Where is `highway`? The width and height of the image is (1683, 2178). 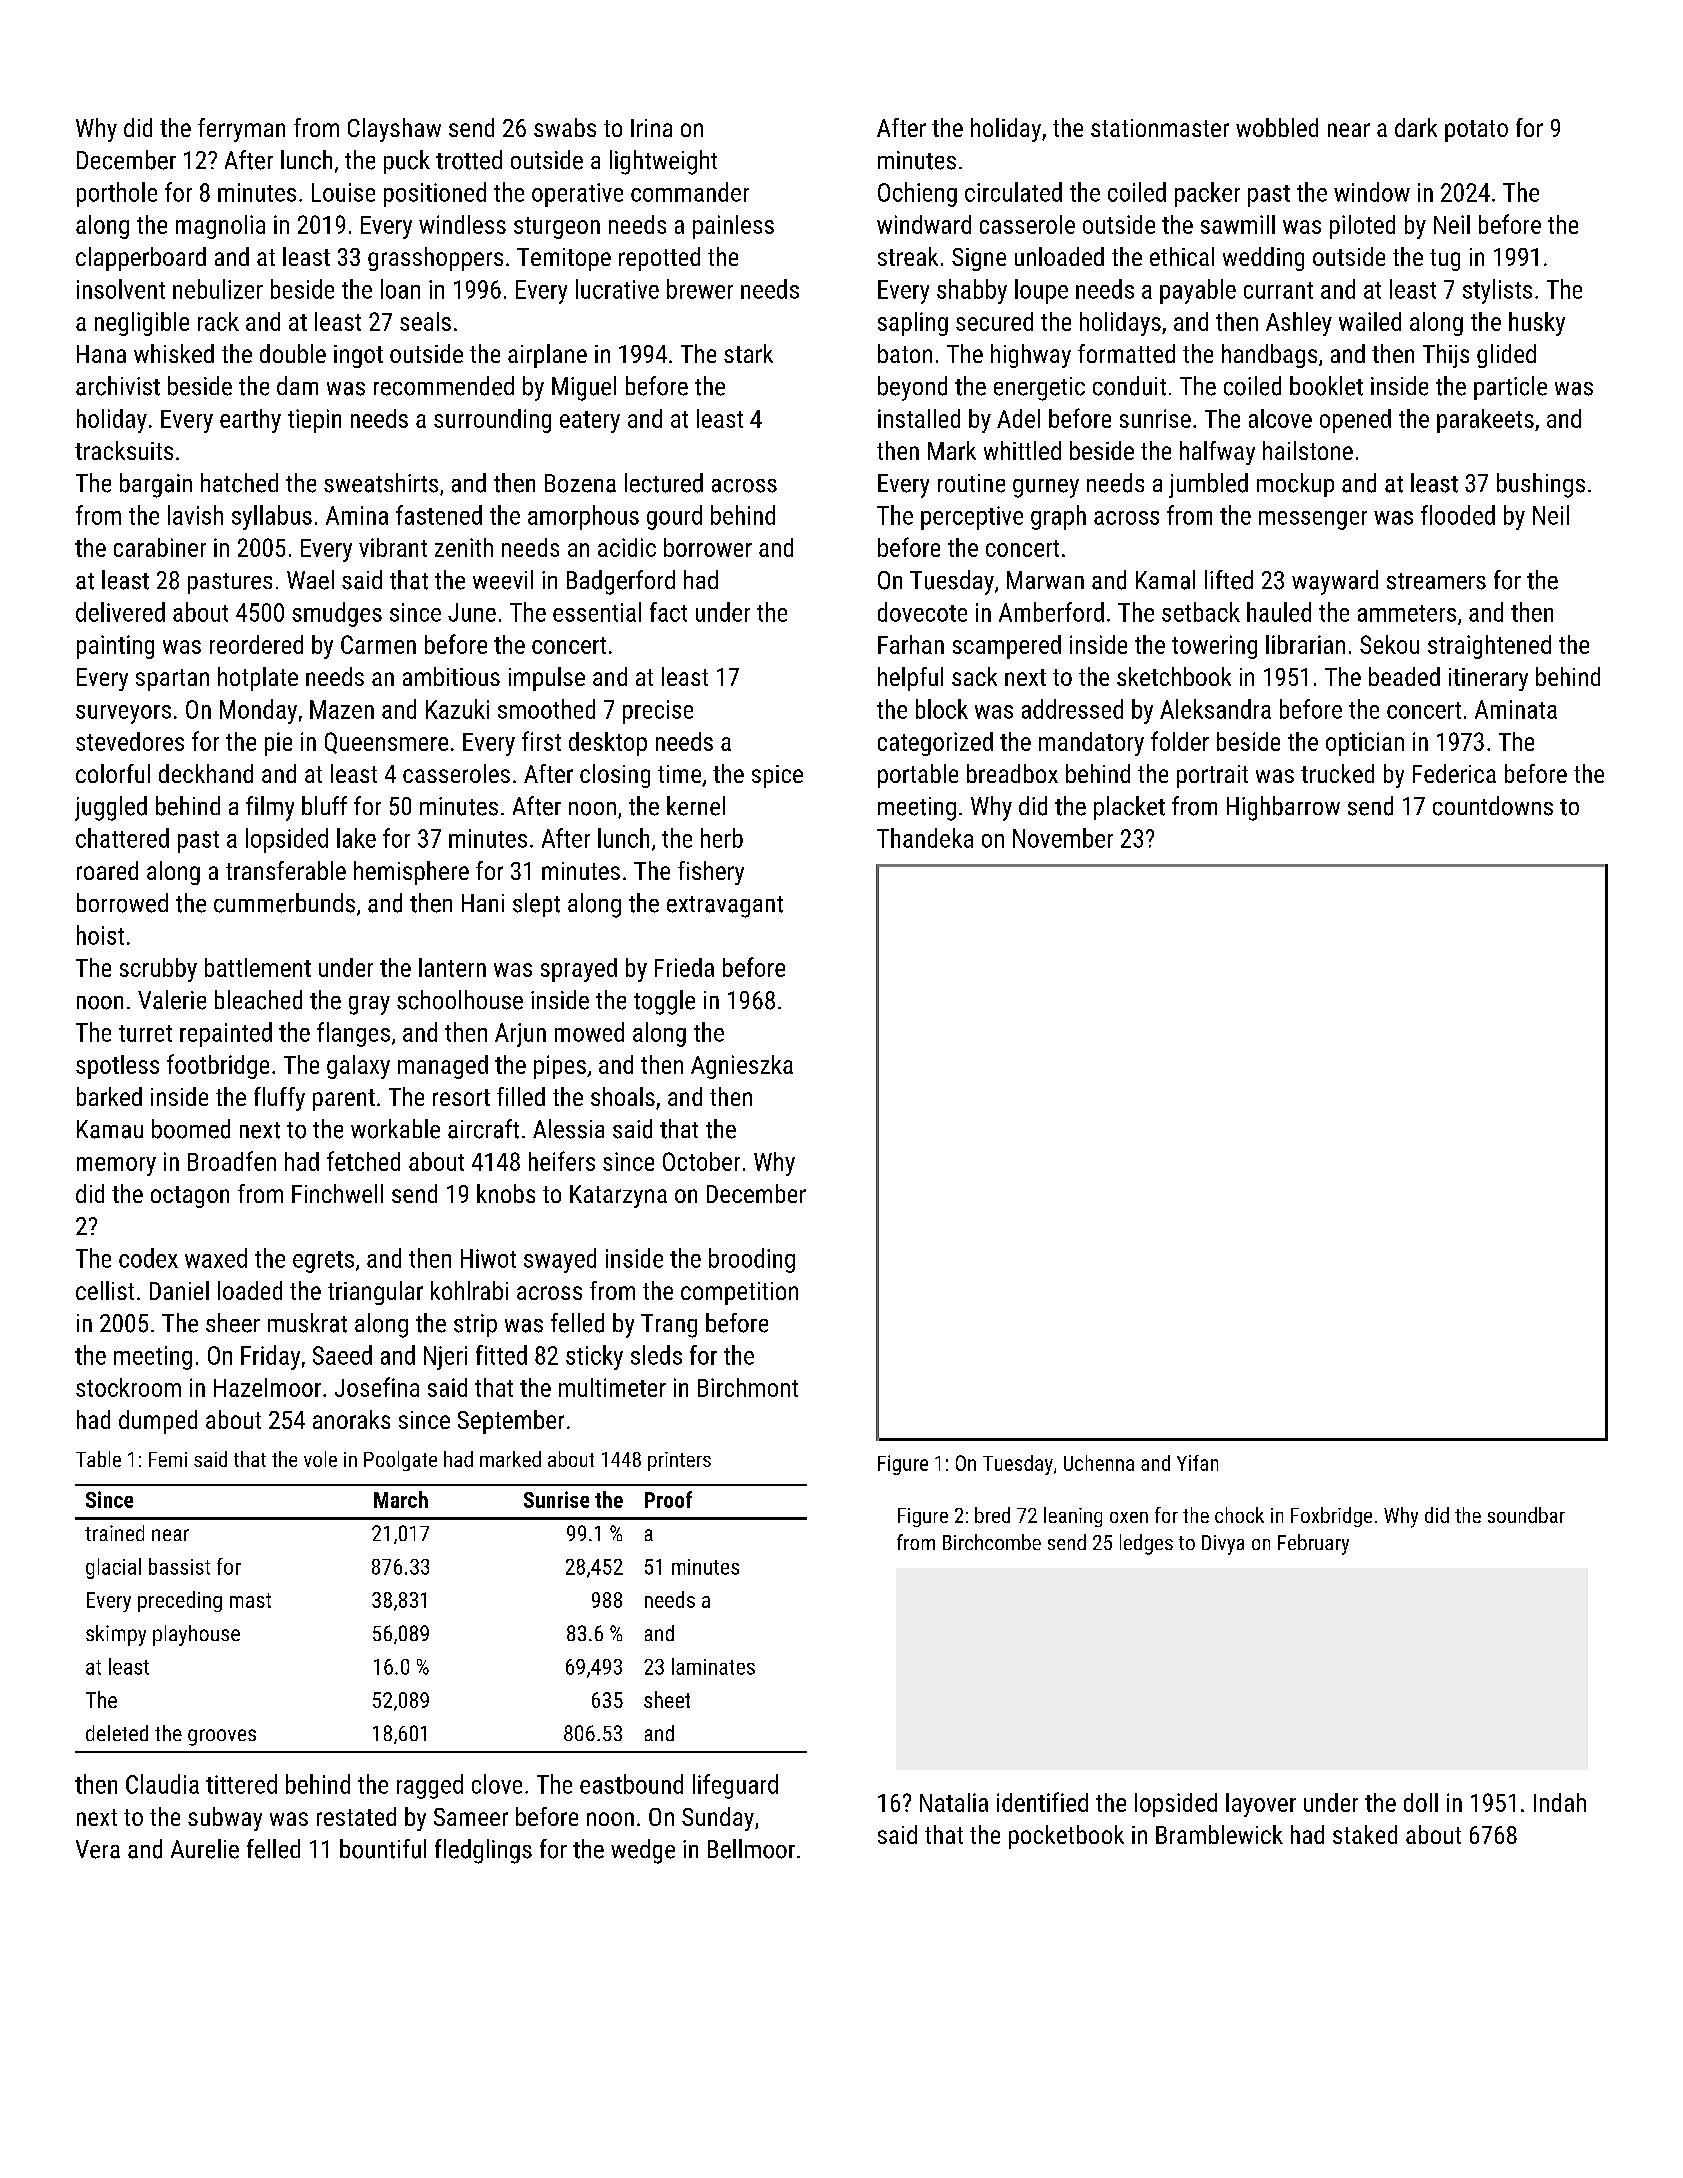 highway is located at coordinates (1031, 356).
